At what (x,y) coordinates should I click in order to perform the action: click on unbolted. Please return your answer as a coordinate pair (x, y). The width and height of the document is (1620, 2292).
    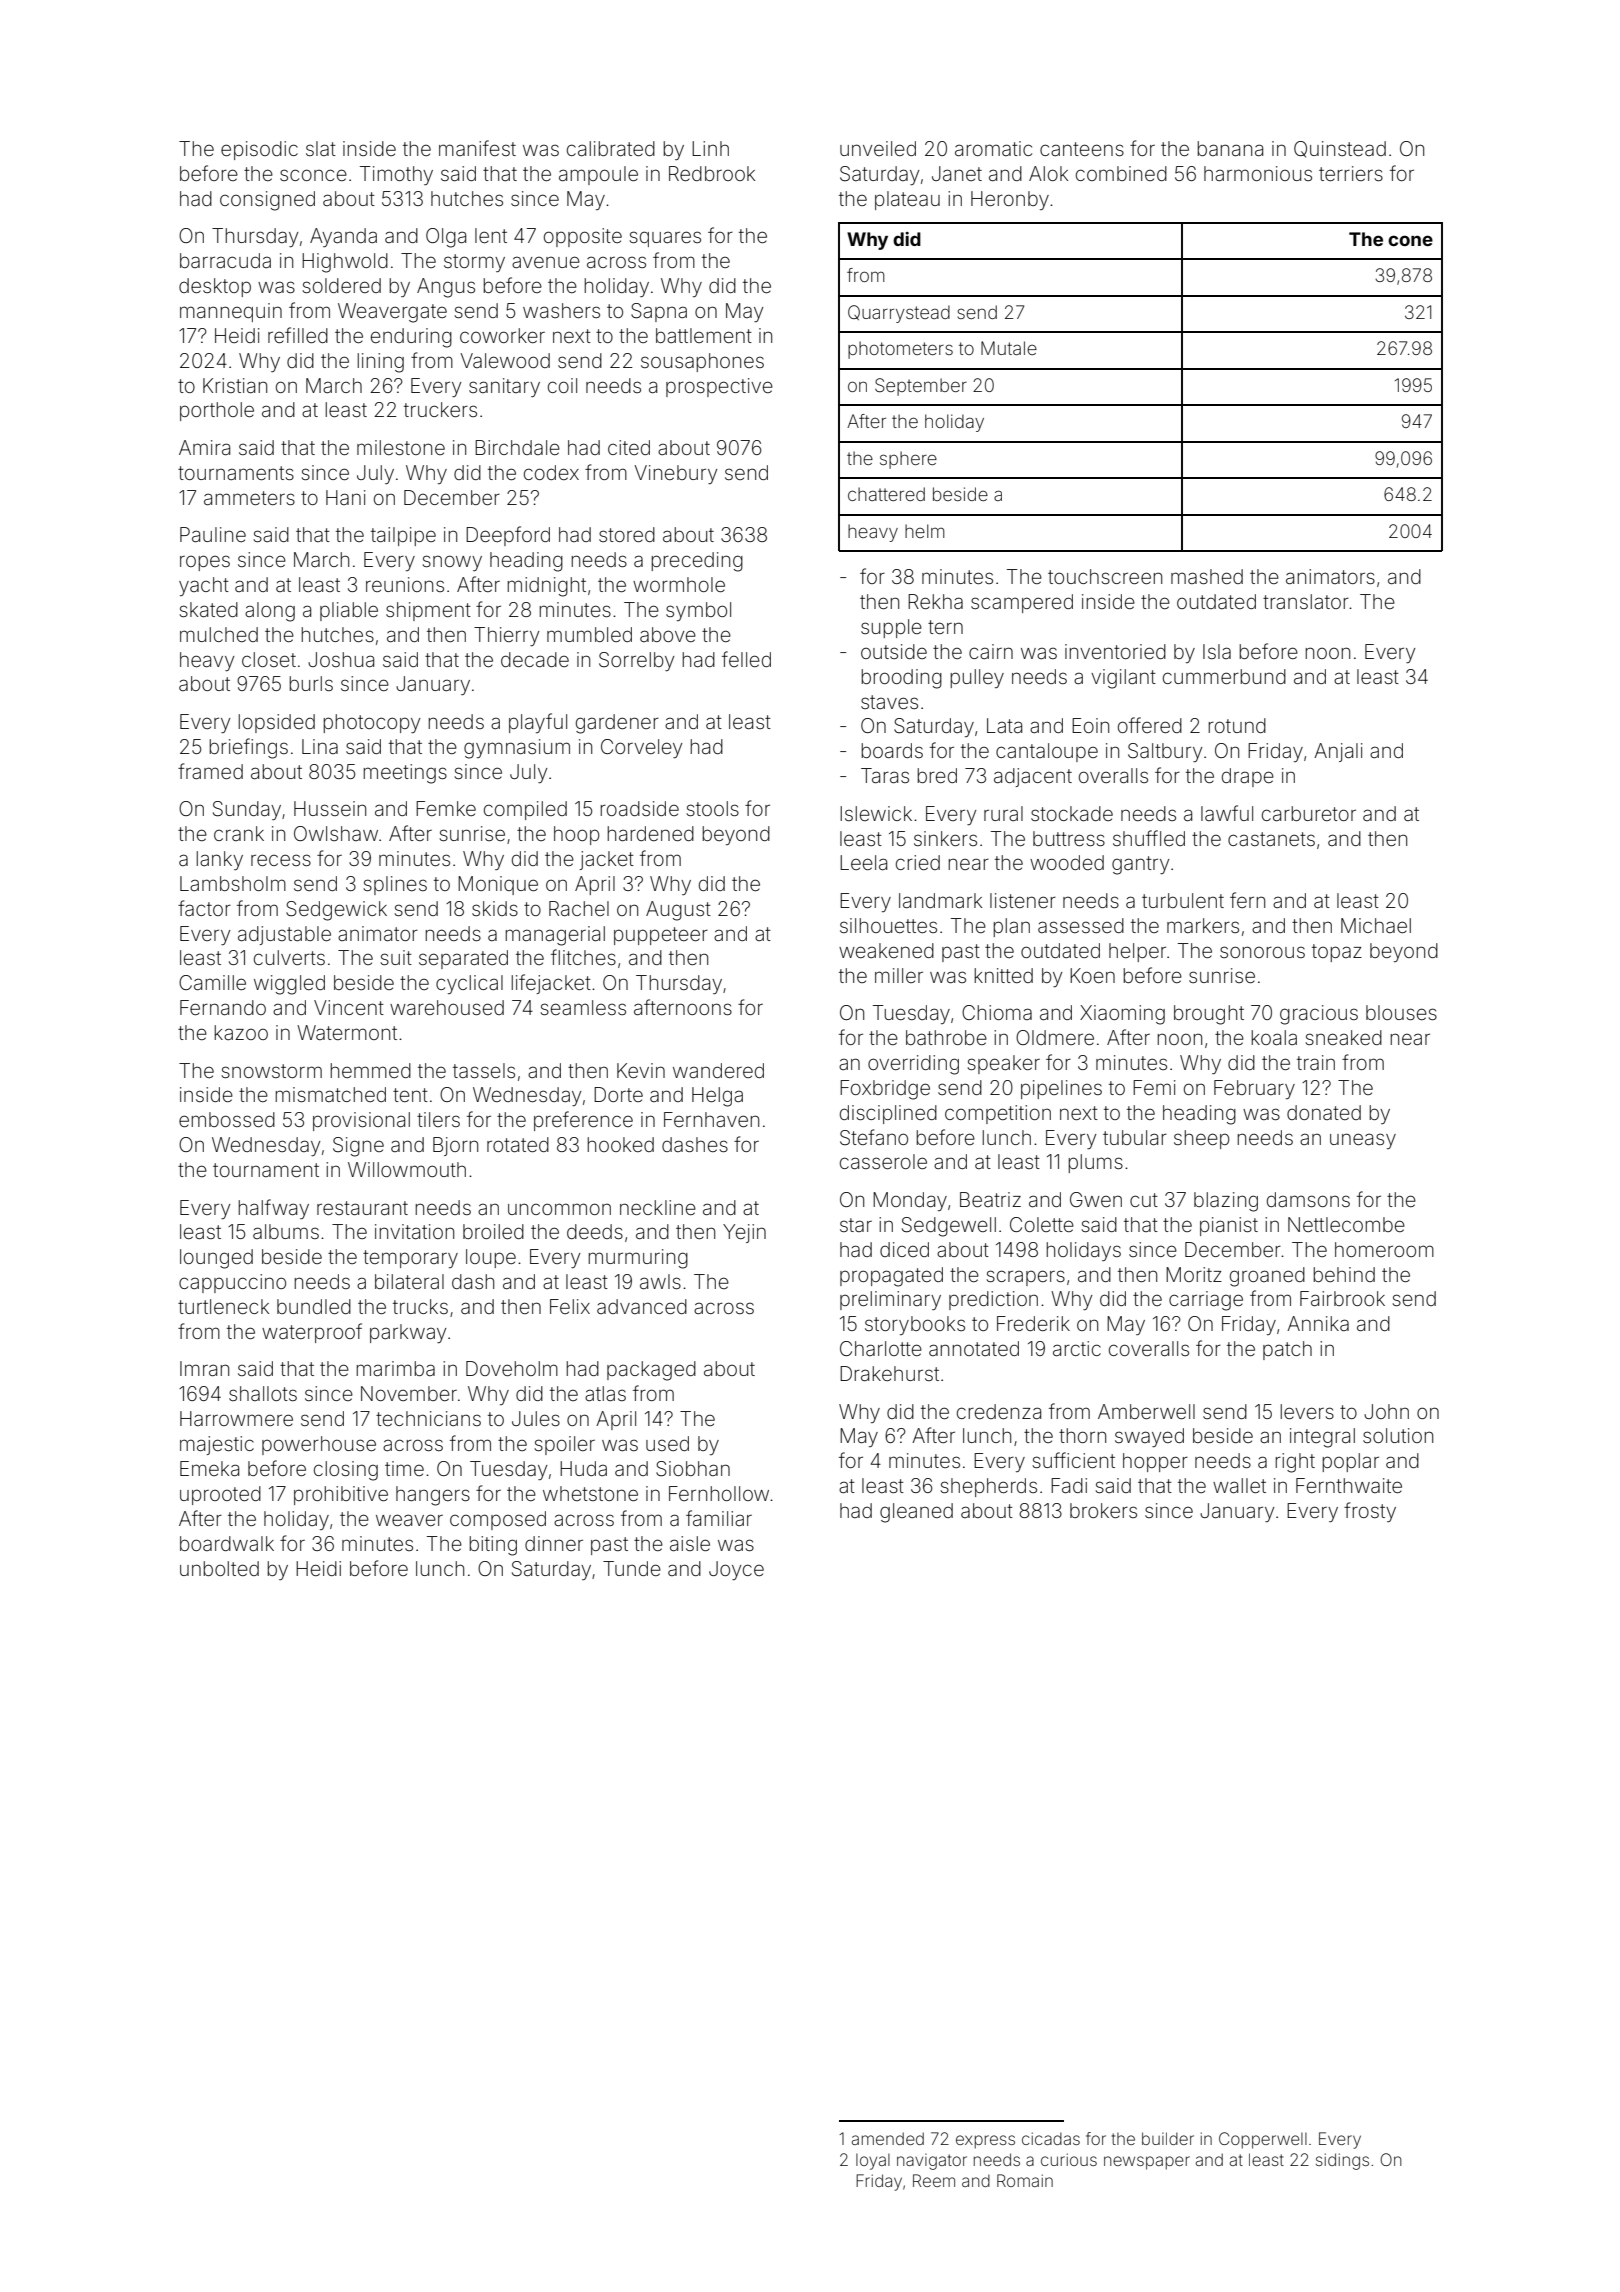
    Looking at the image, I should click on (219, 1568).
